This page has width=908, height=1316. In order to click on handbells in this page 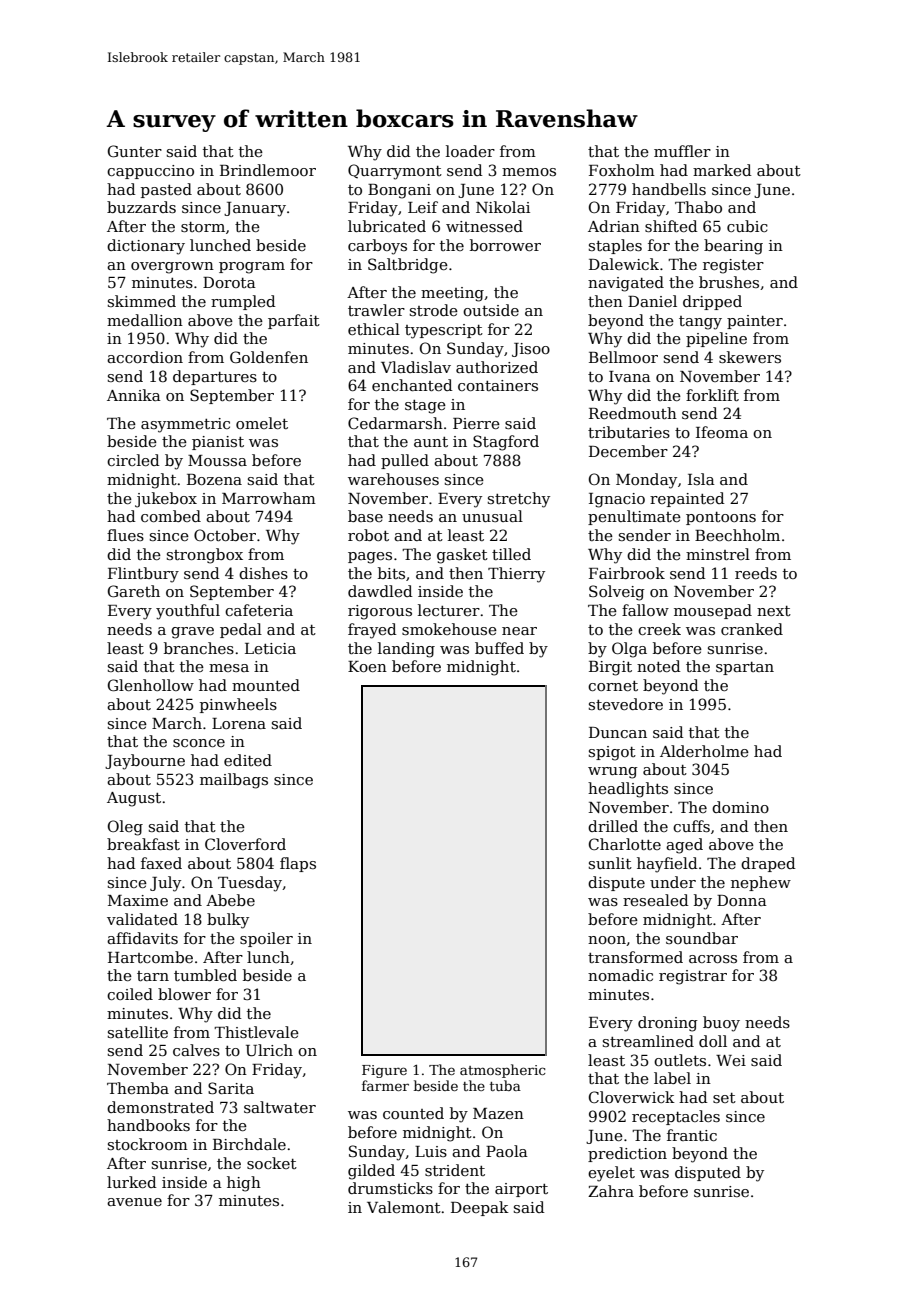, I will do `click(669, 189)`.
